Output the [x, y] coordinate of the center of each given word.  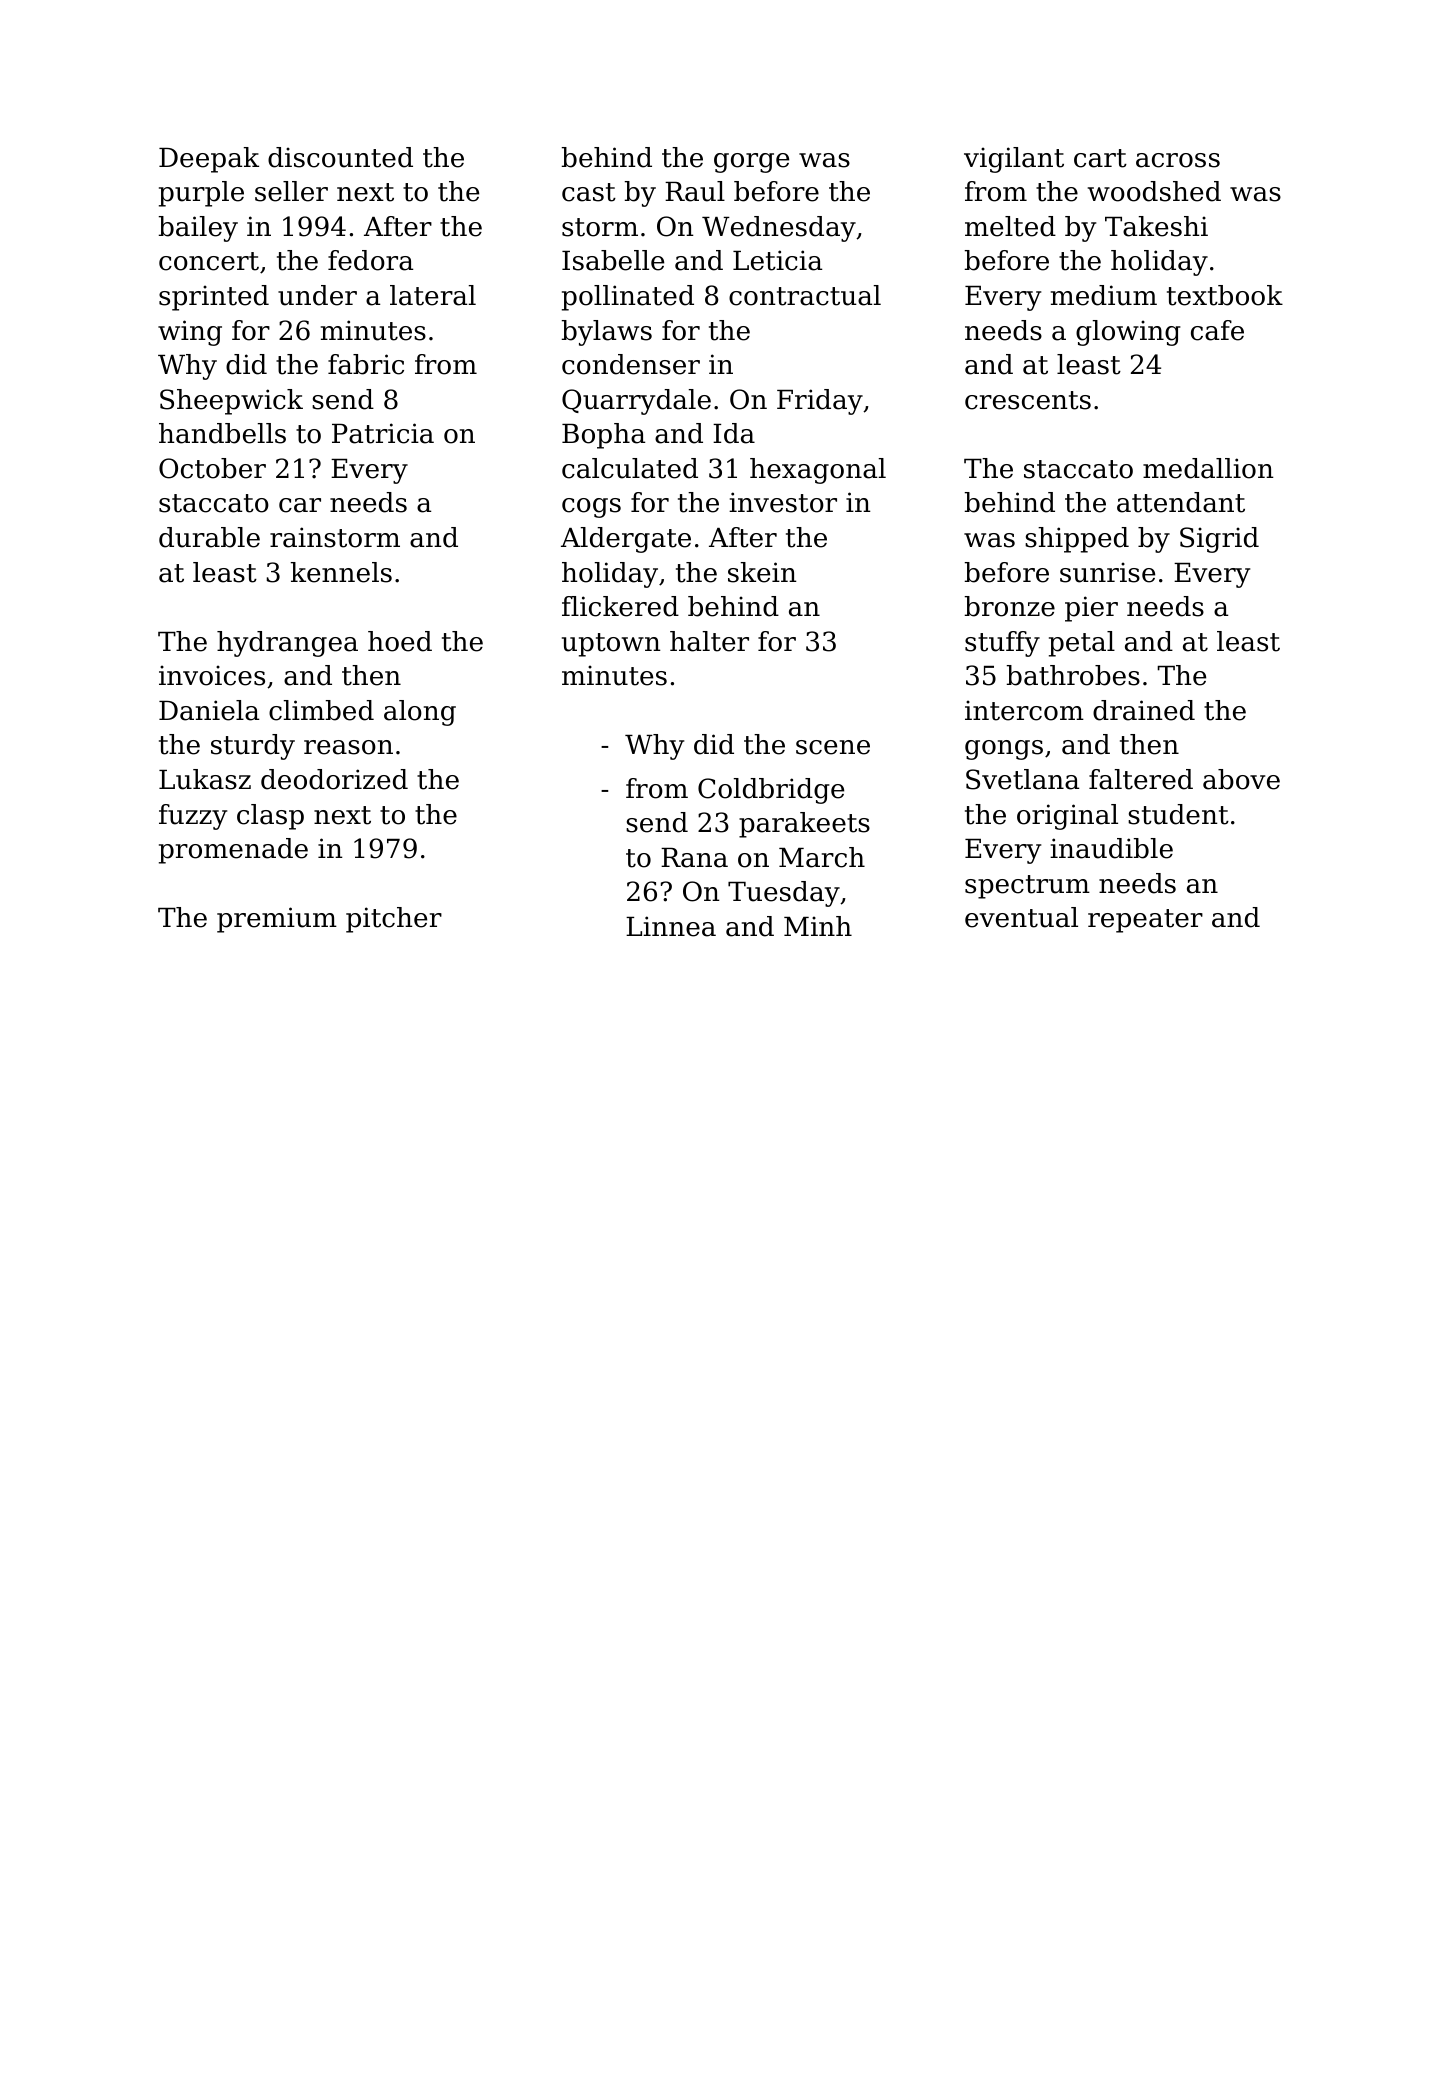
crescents [1028, 400]
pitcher [394, 920]
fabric [366, 364]
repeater [1145, 921]
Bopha [603, 436]
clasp [270, 817]
